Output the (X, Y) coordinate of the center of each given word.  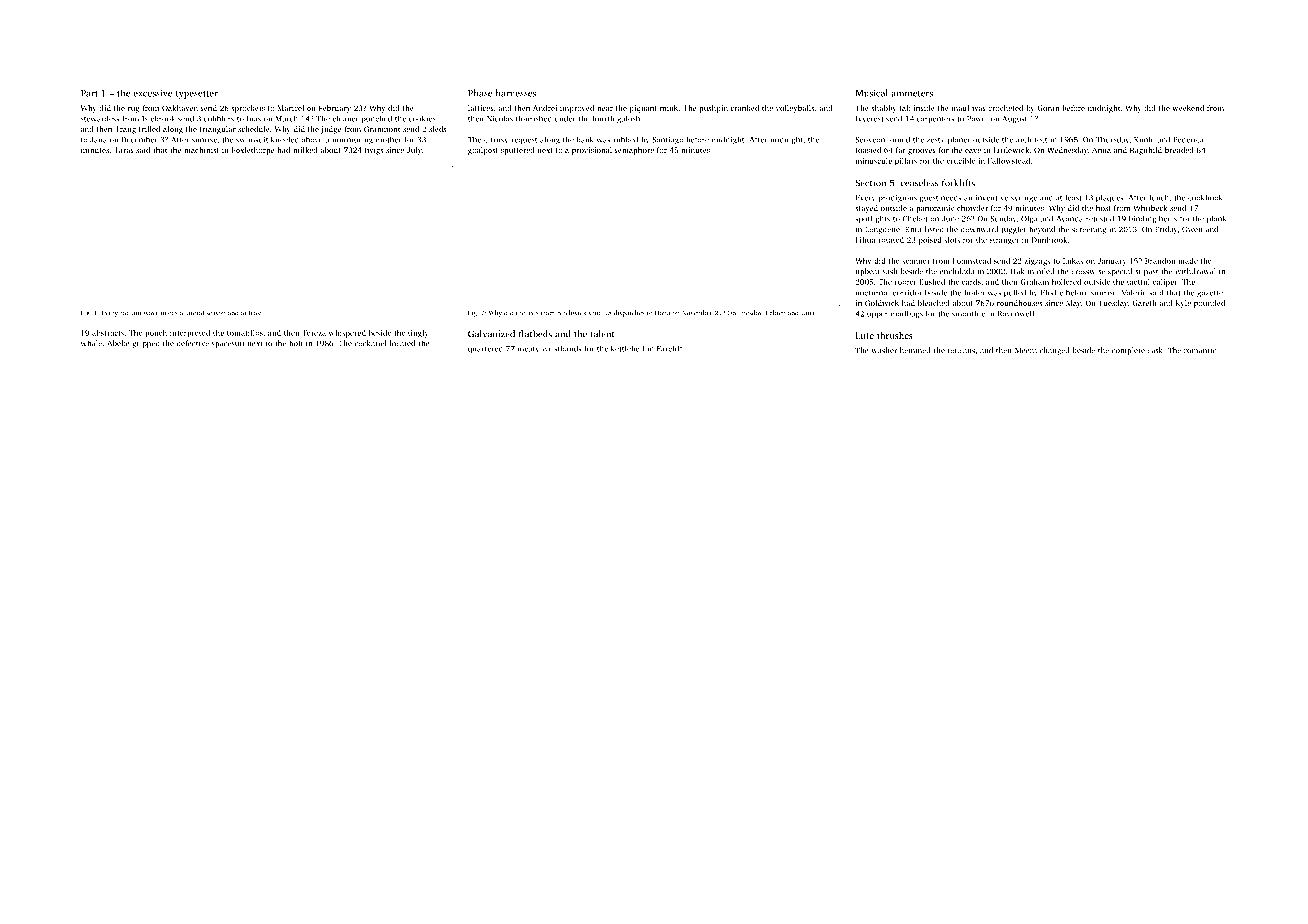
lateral (194, 313)
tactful (1138, 282)
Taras (124, 150)
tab (905, 108)
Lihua (865, 240)
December (139, 139)
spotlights (872, 219)
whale (91, 343)
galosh (628, 119)
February (335, 109)
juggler (1014, 230)
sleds (437, 129)
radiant (130, 313)
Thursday (1112, 140)
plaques (1109, 198)
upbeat (868, 272)
